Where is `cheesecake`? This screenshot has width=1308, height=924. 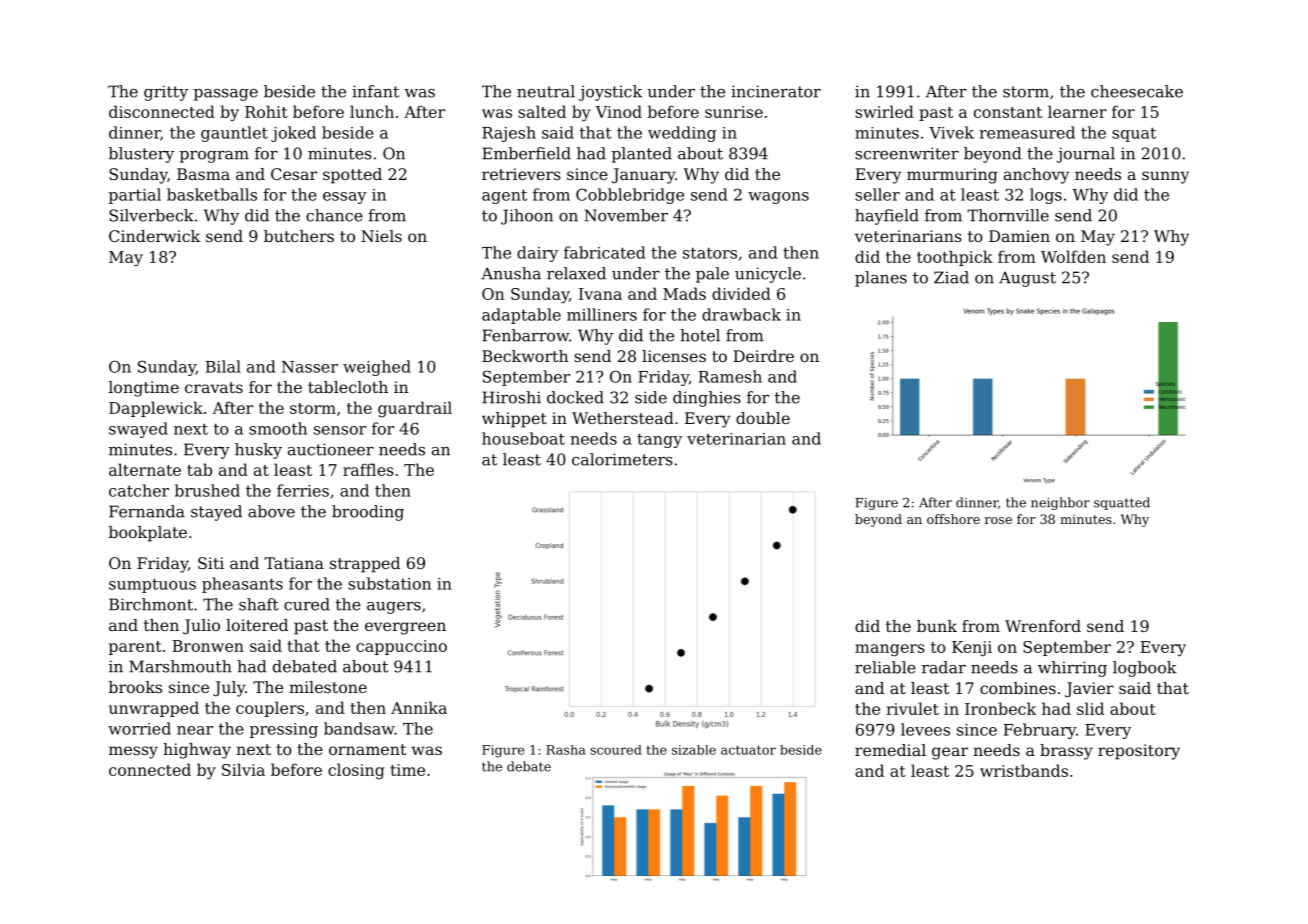
cheesecake is located at coordinates (1137, 91).
